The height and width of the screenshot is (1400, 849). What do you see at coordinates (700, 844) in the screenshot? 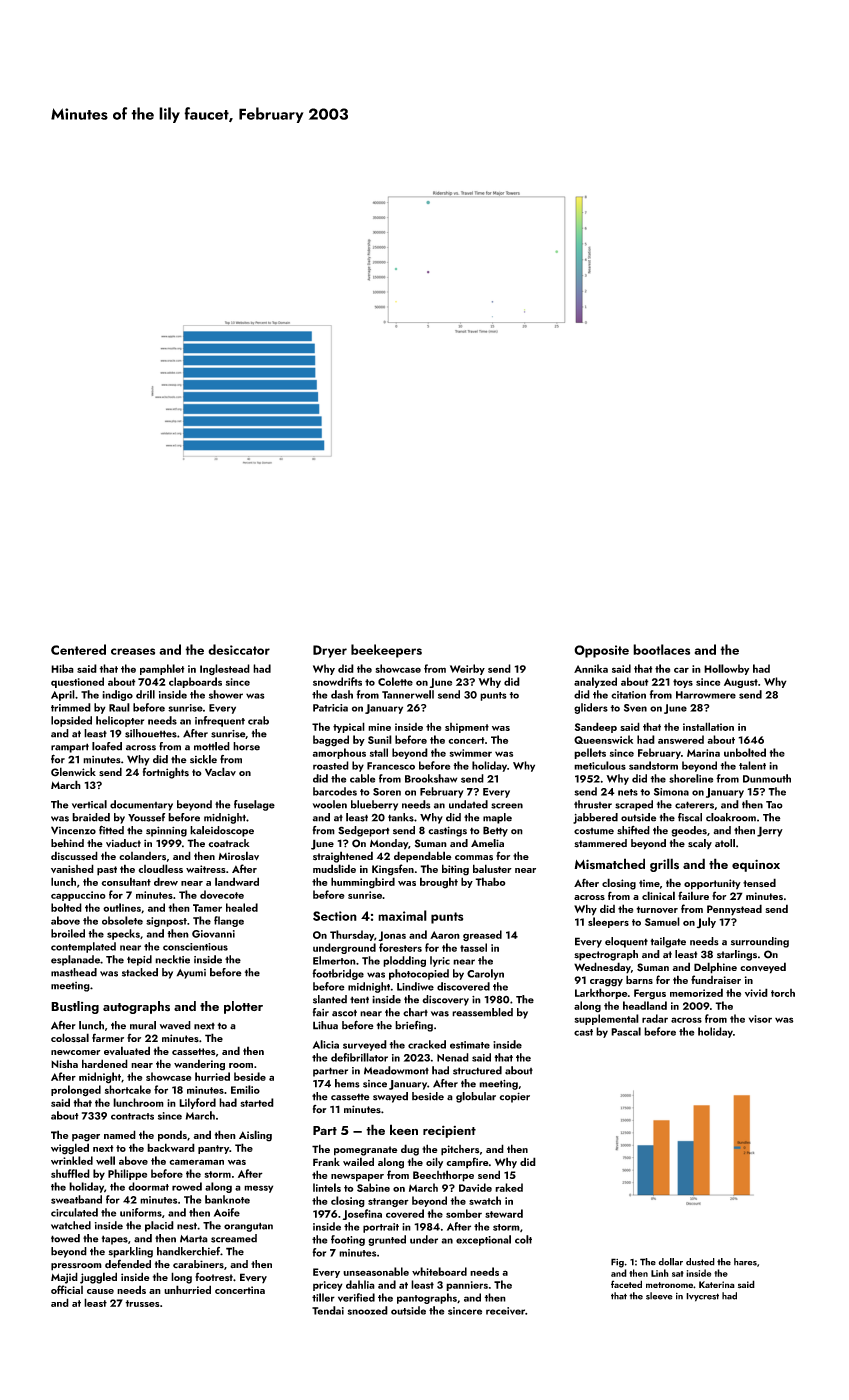
I see `scaly` at bounding box center [700, 844].
